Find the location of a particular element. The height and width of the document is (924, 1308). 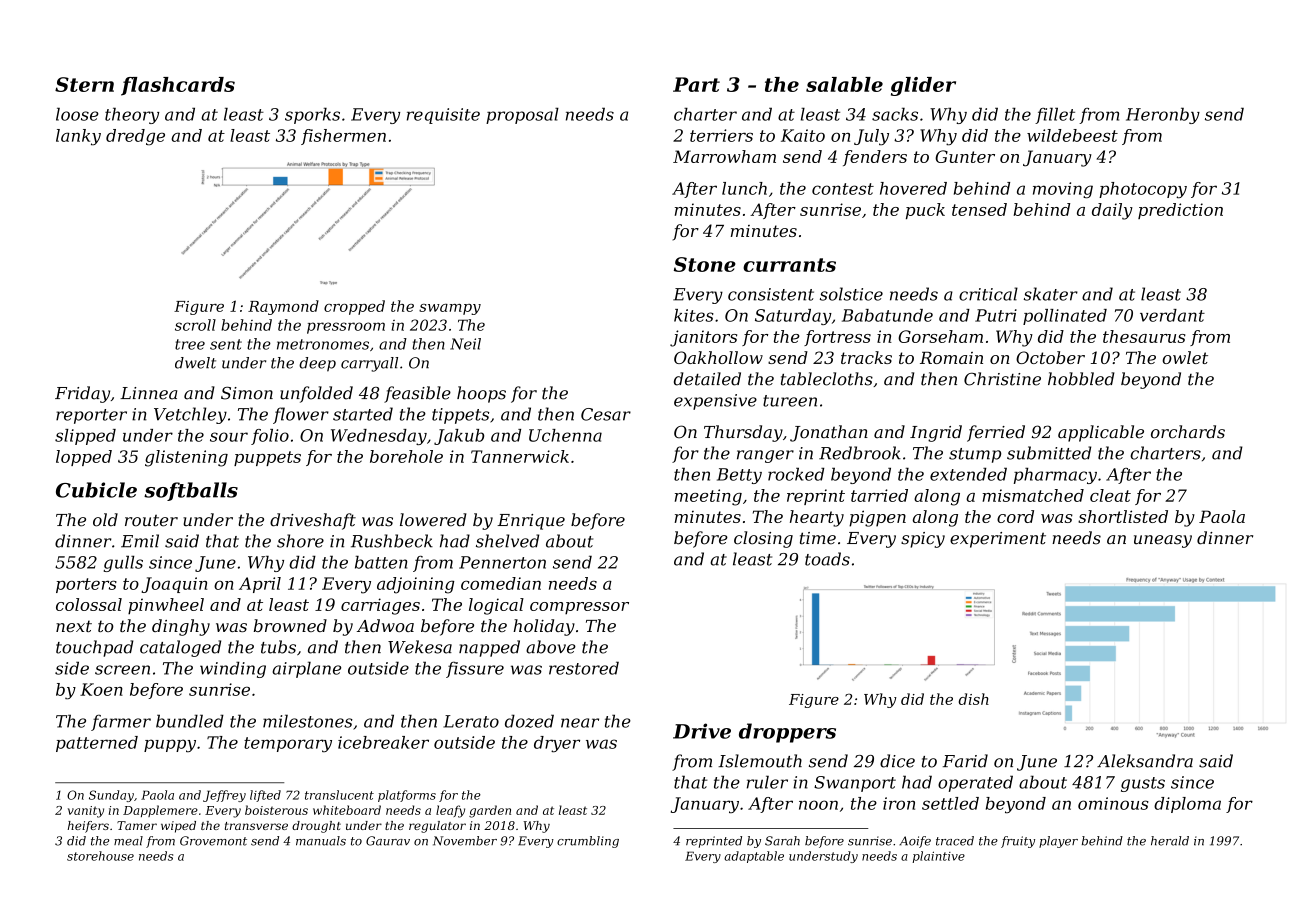

applicable is located at coordinates (1101, 433).
